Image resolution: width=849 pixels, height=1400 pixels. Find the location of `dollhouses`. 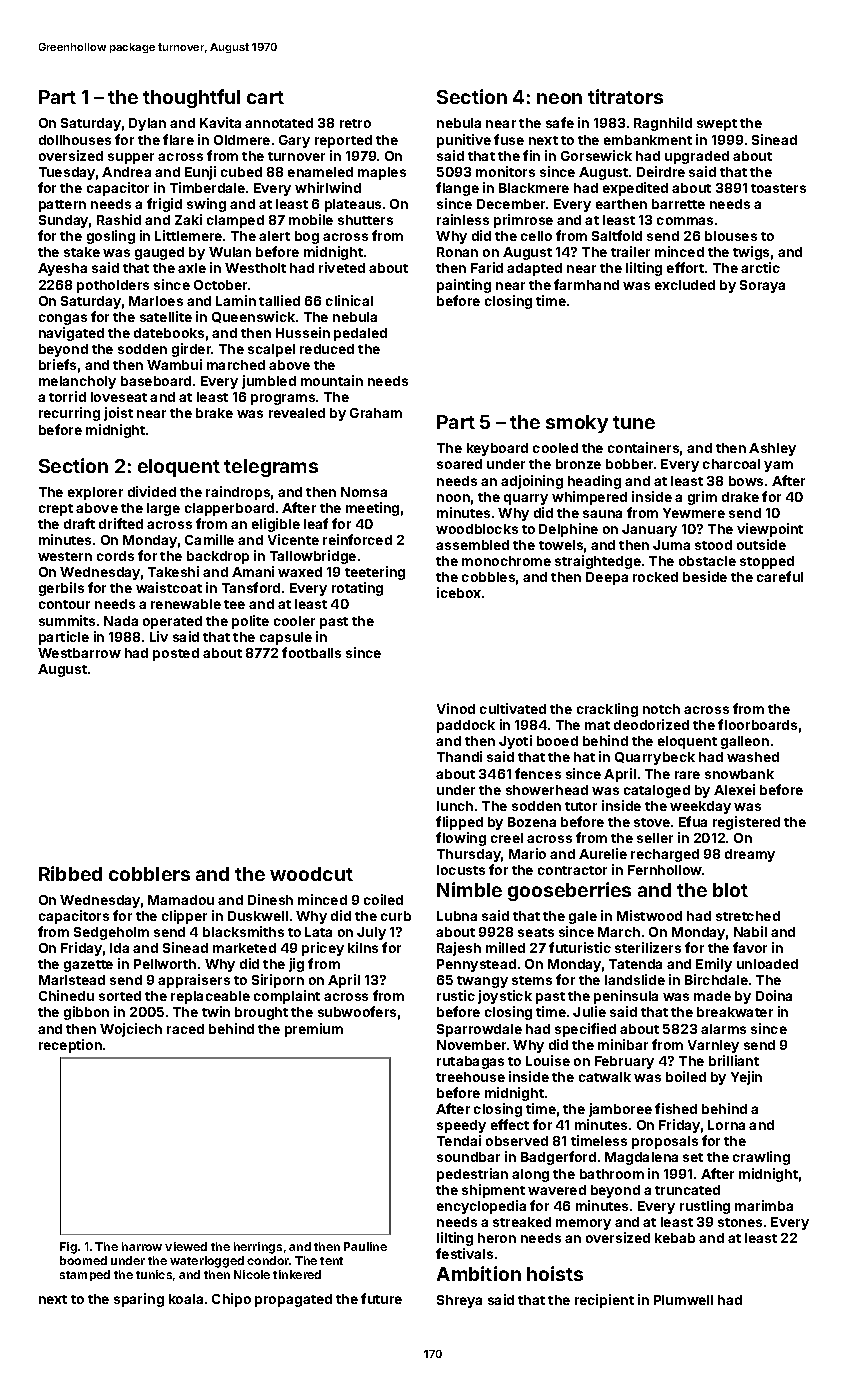

dollhouses is located at coordinates (75, 140).
